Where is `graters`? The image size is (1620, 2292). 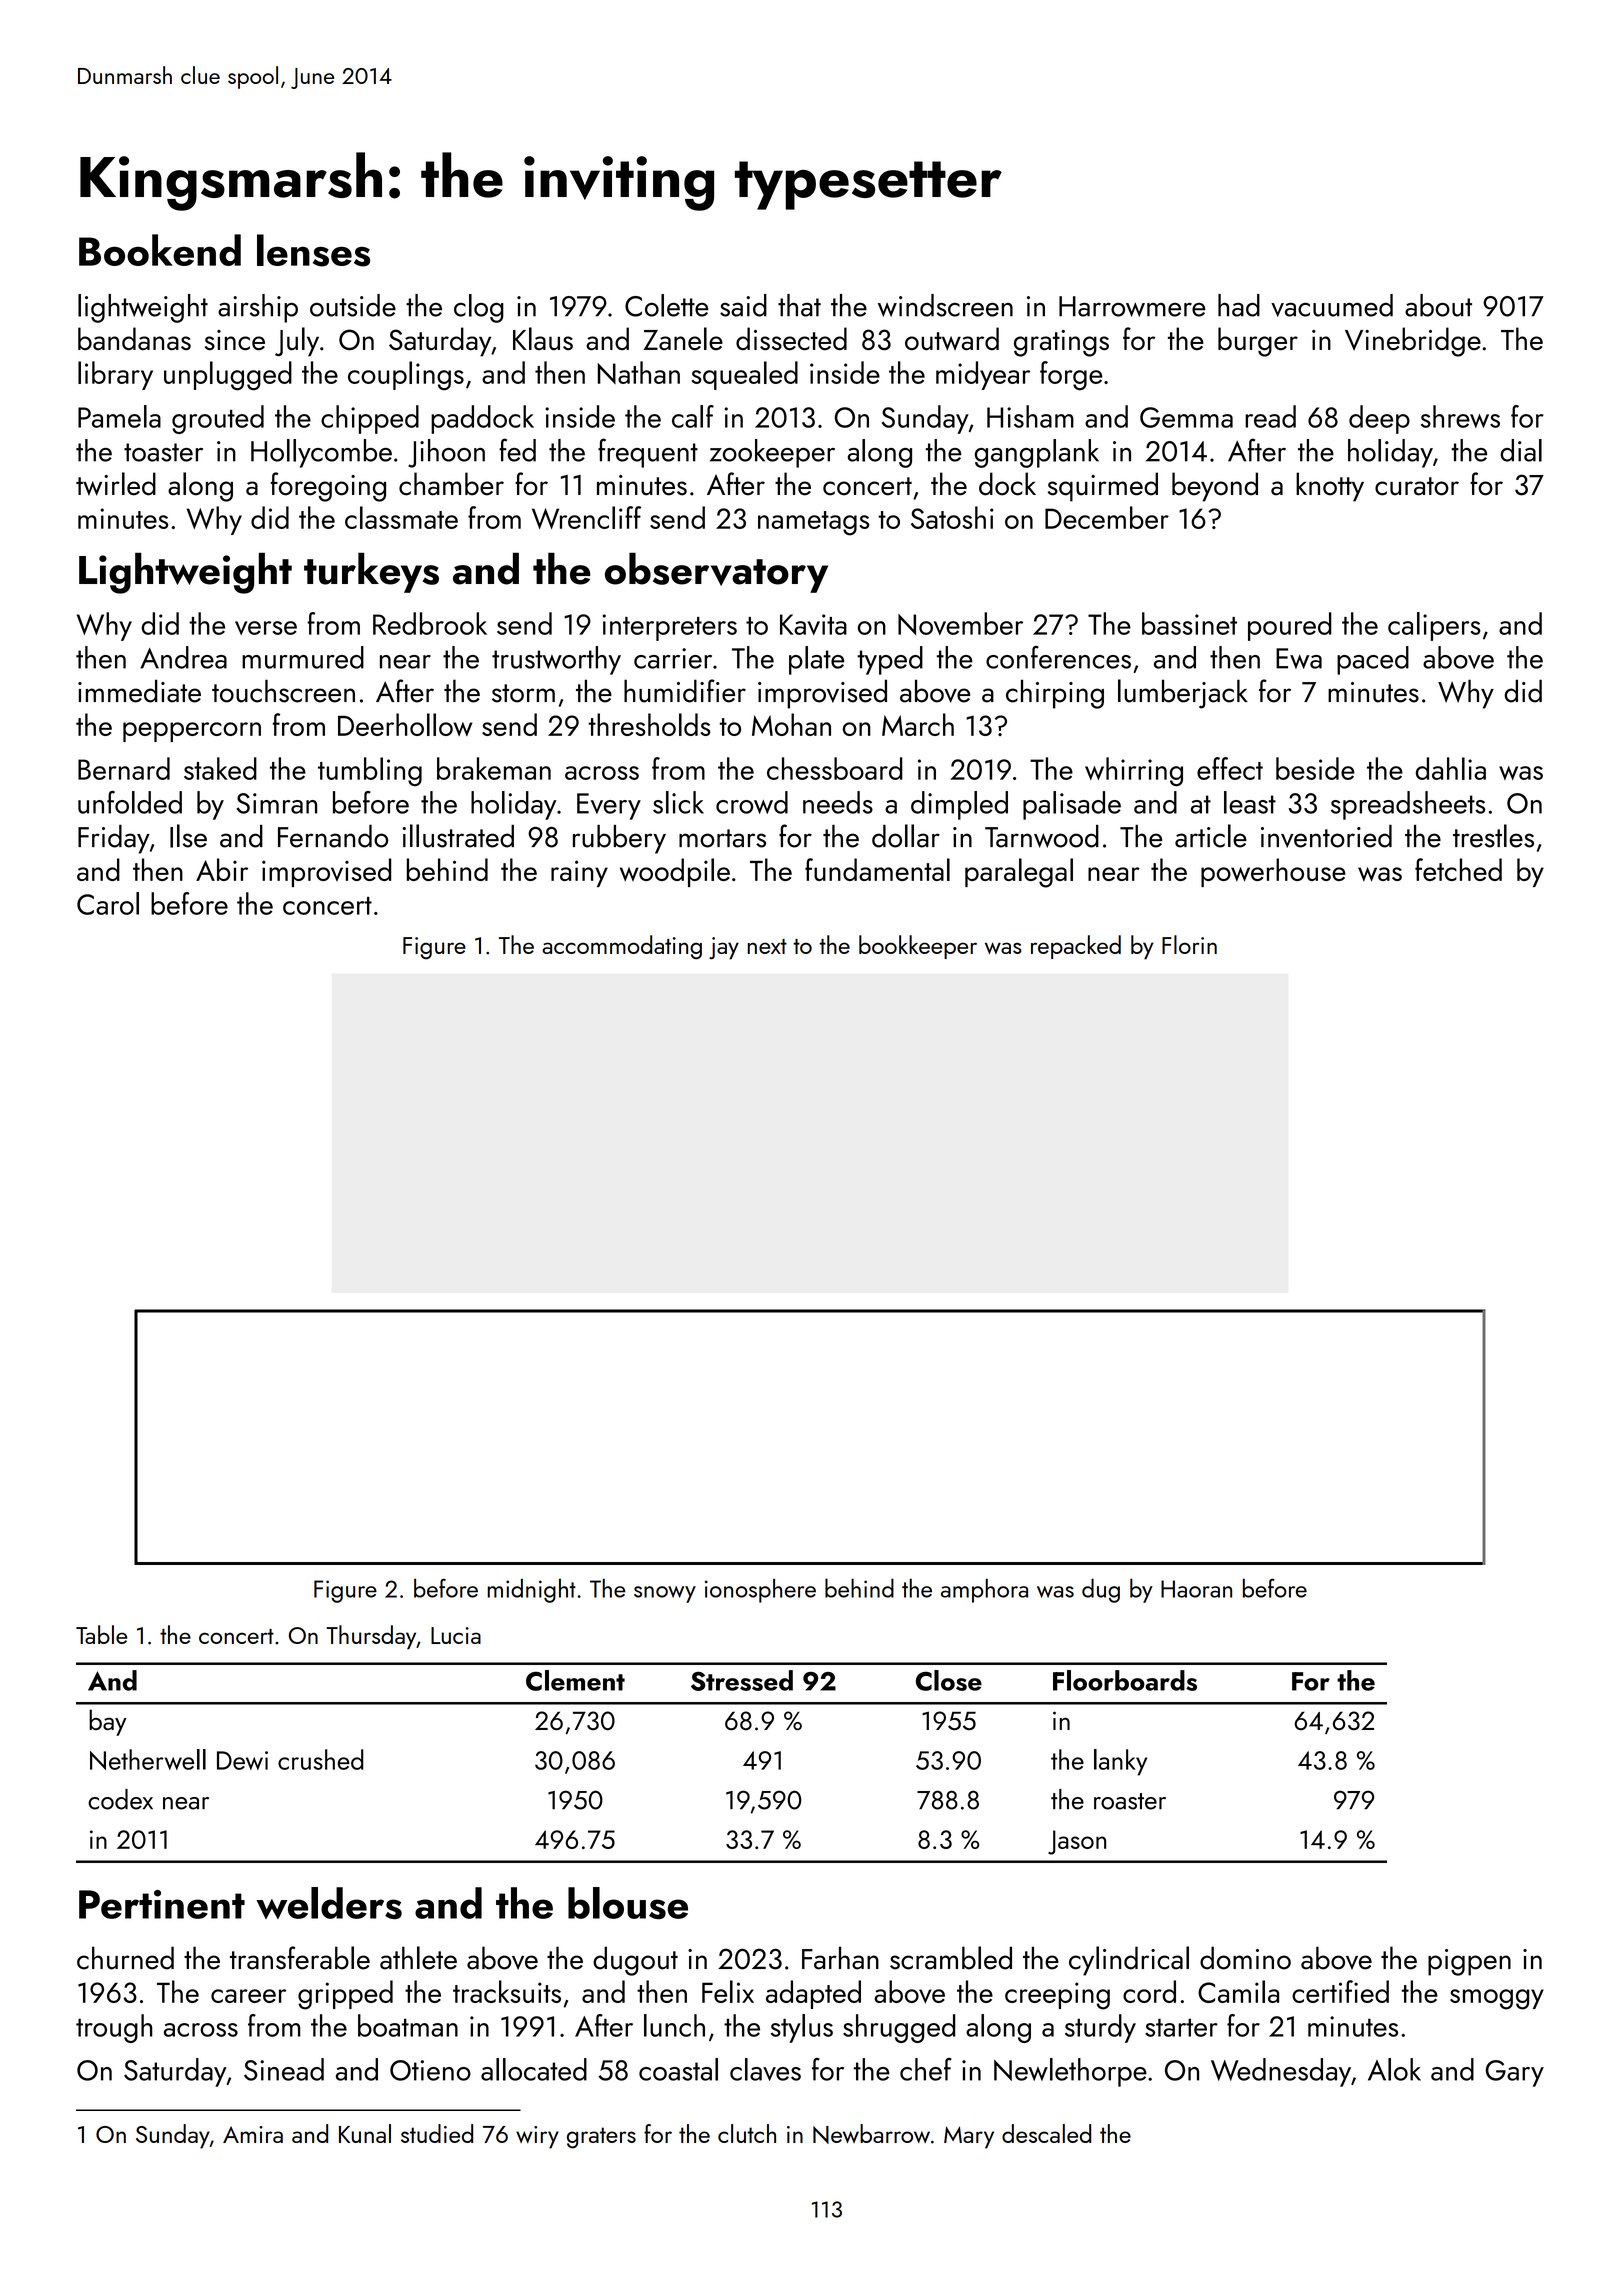
graters is located at coordinates (601, 2138).
